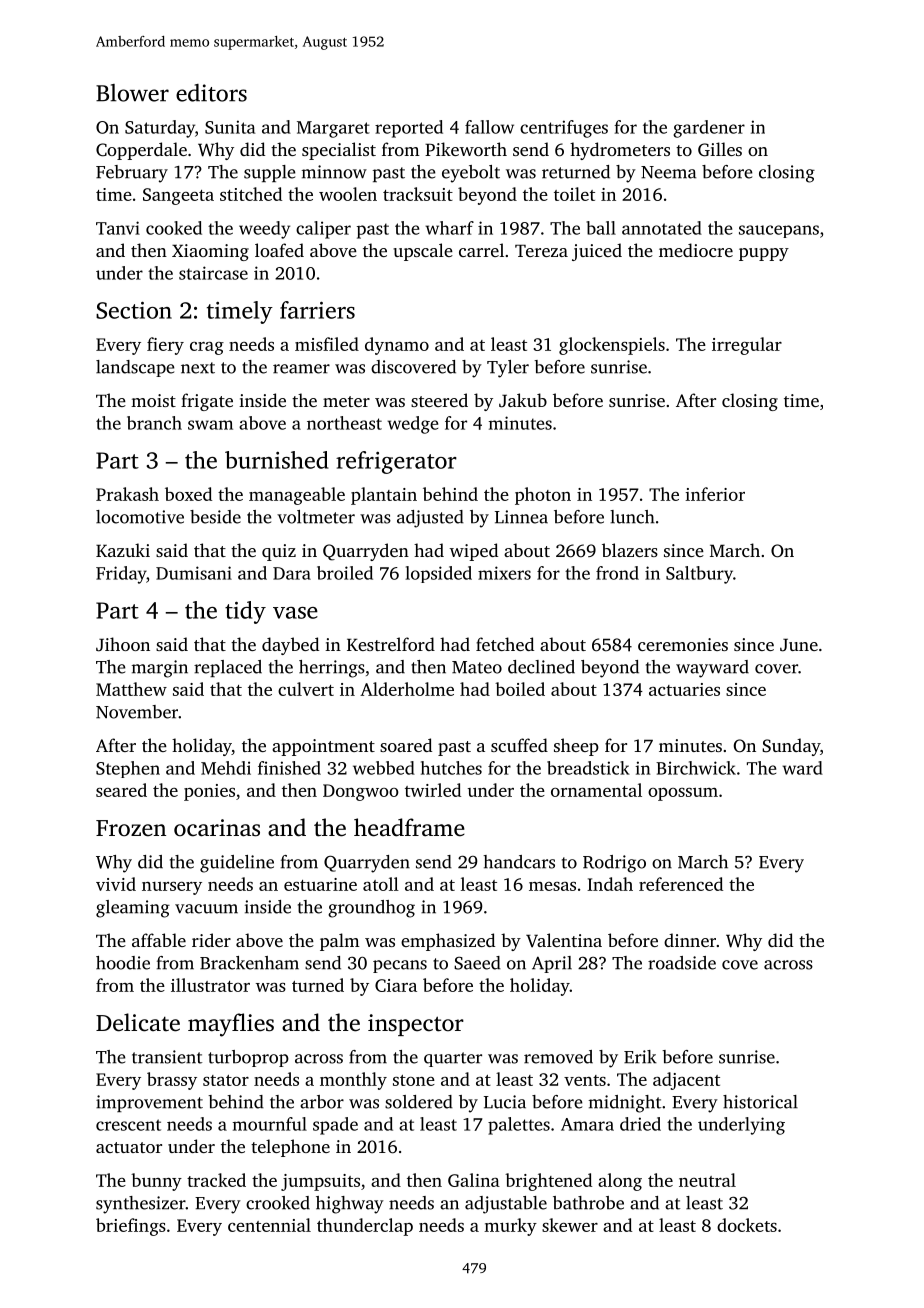  Describe the element at coordinates (132, 93) in the screenshot. I see `Blower` at that location.
